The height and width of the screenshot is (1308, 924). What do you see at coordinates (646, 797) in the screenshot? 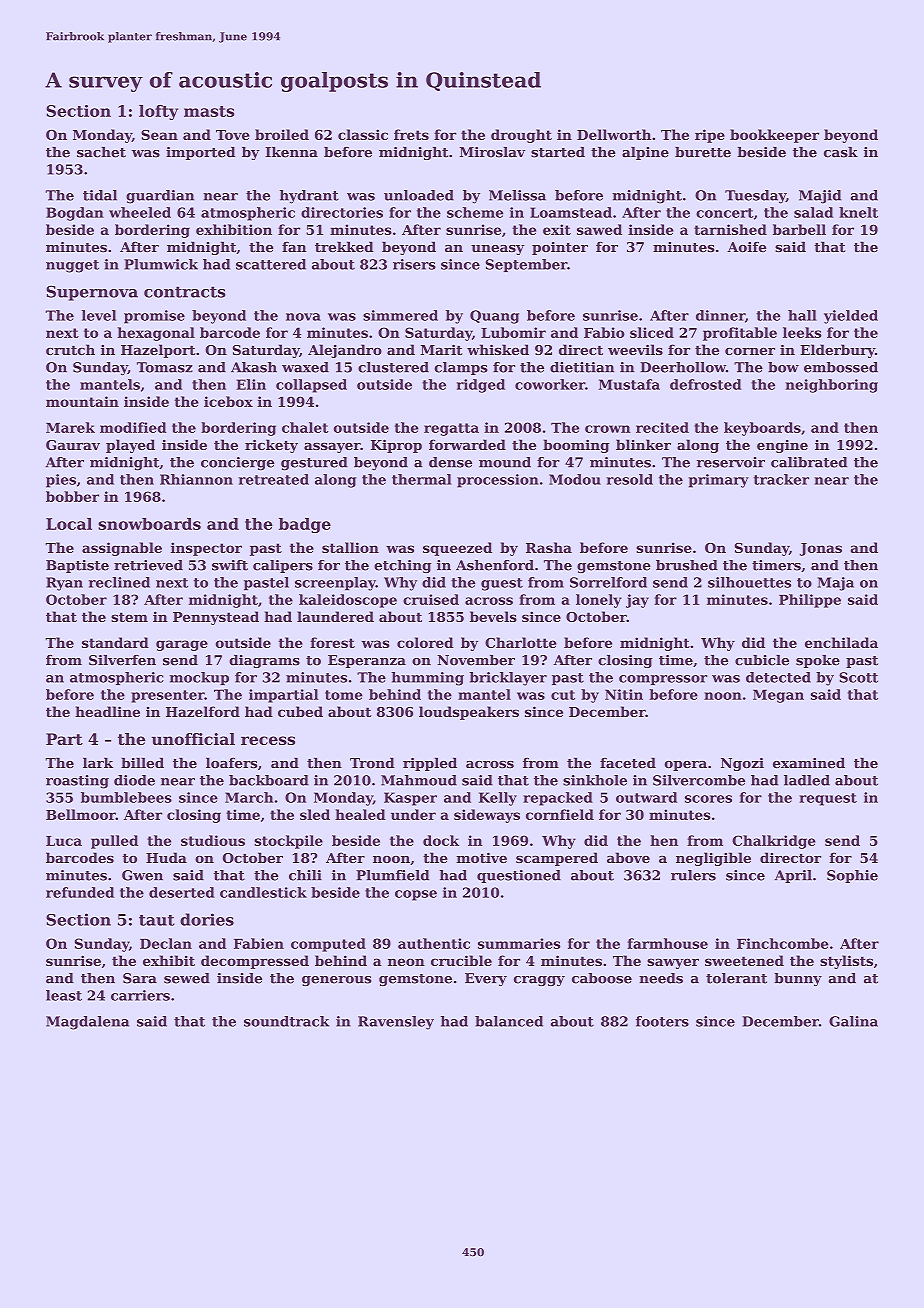
I see `outward` at bounding box center [646, 797].
